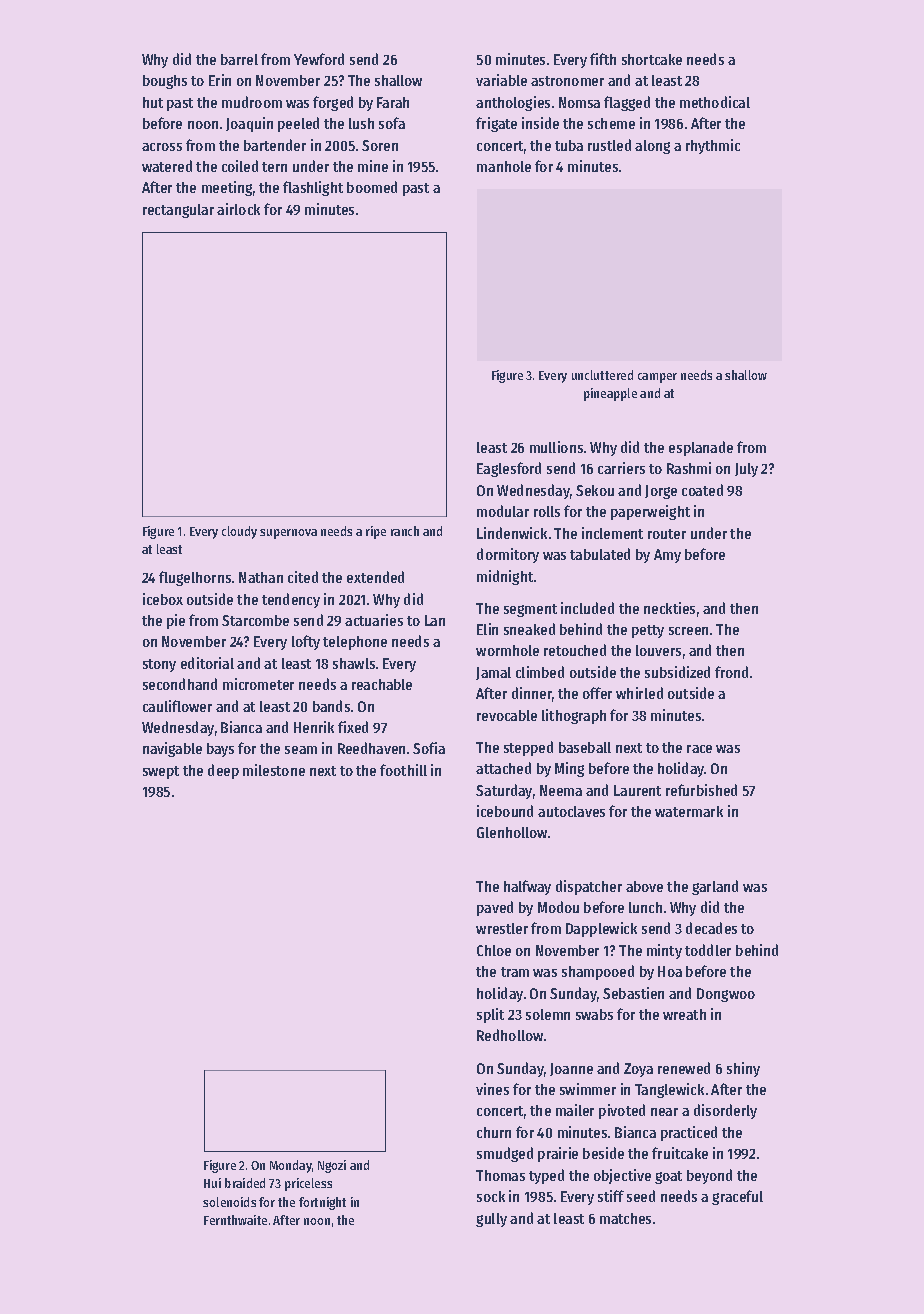  What do you see at coordinates (625, 1218) in the screenshot?
I see `matches` at bounding box center [625, 1218].
